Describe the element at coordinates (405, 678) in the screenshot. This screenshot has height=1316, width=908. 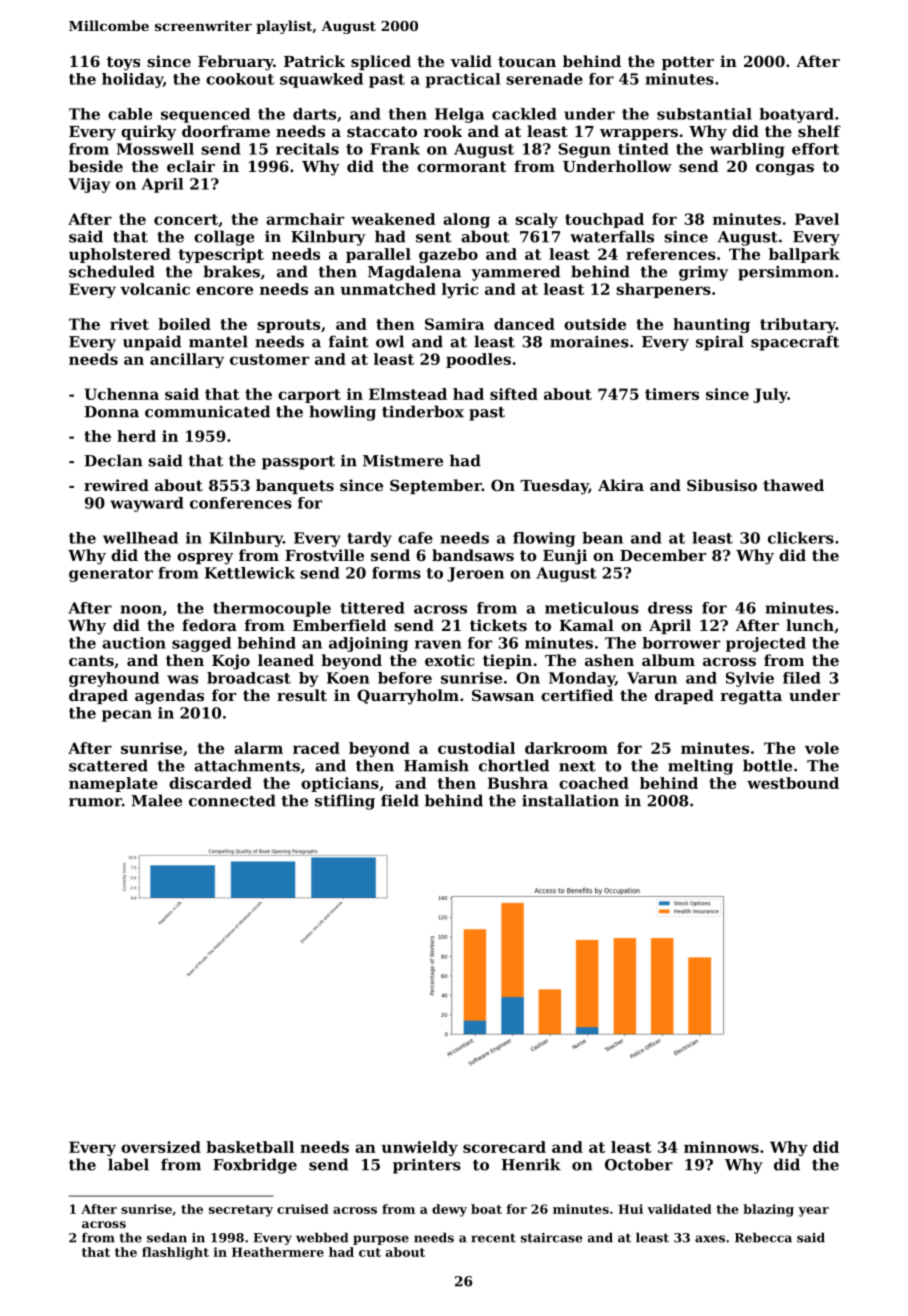
I see `before` at that location.
